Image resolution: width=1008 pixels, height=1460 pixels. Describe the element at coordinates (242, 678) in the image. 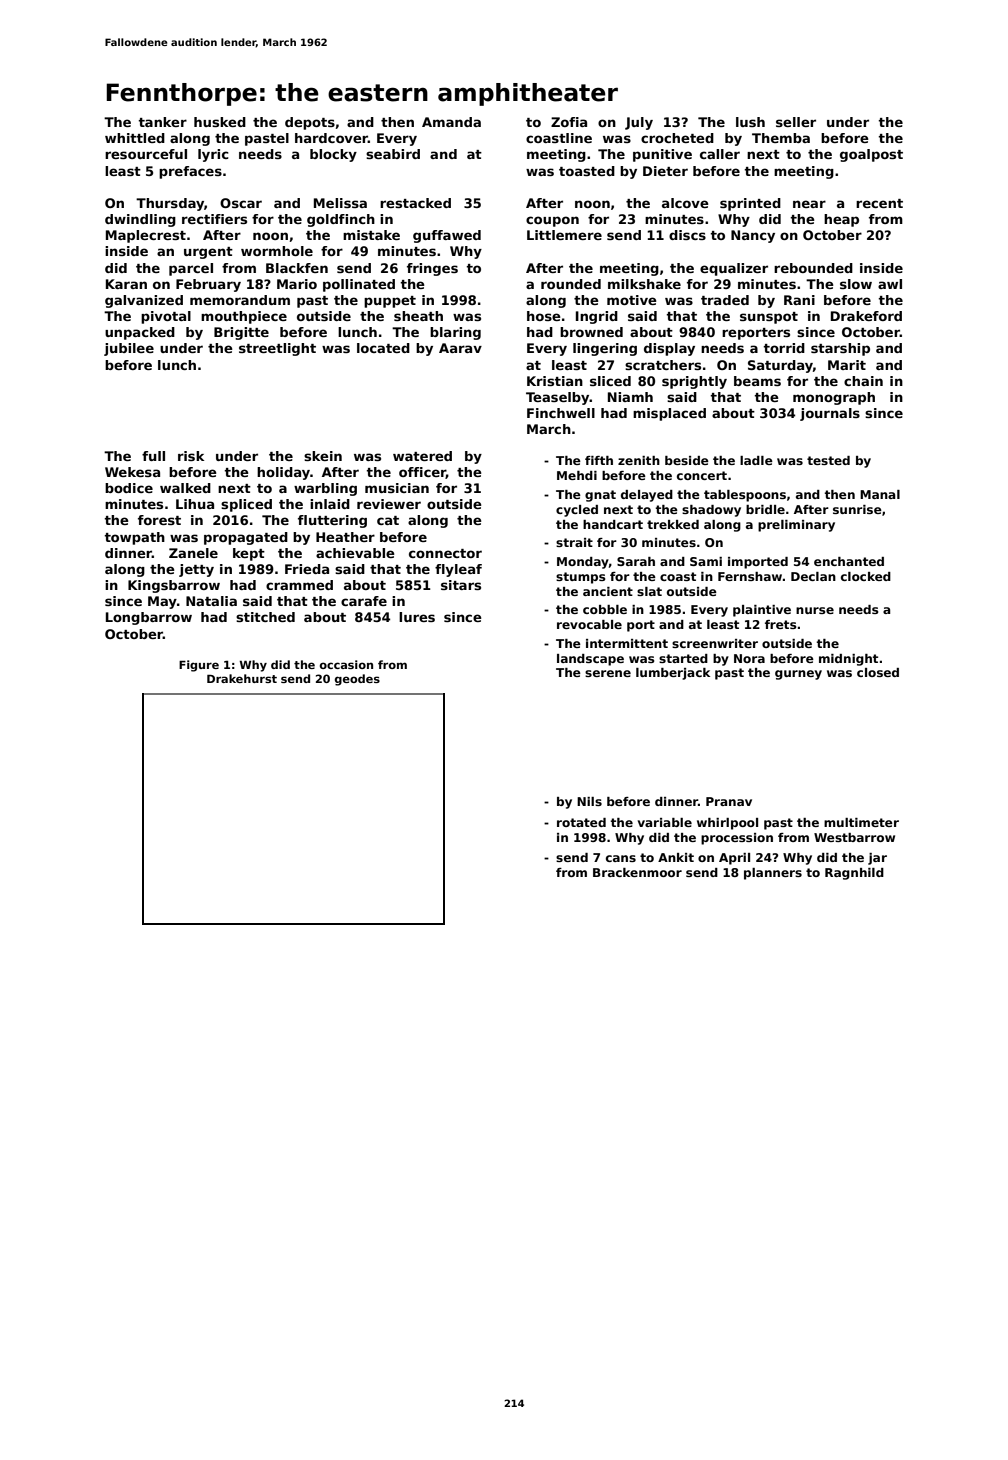

I see `Drakehurst` at that location.
